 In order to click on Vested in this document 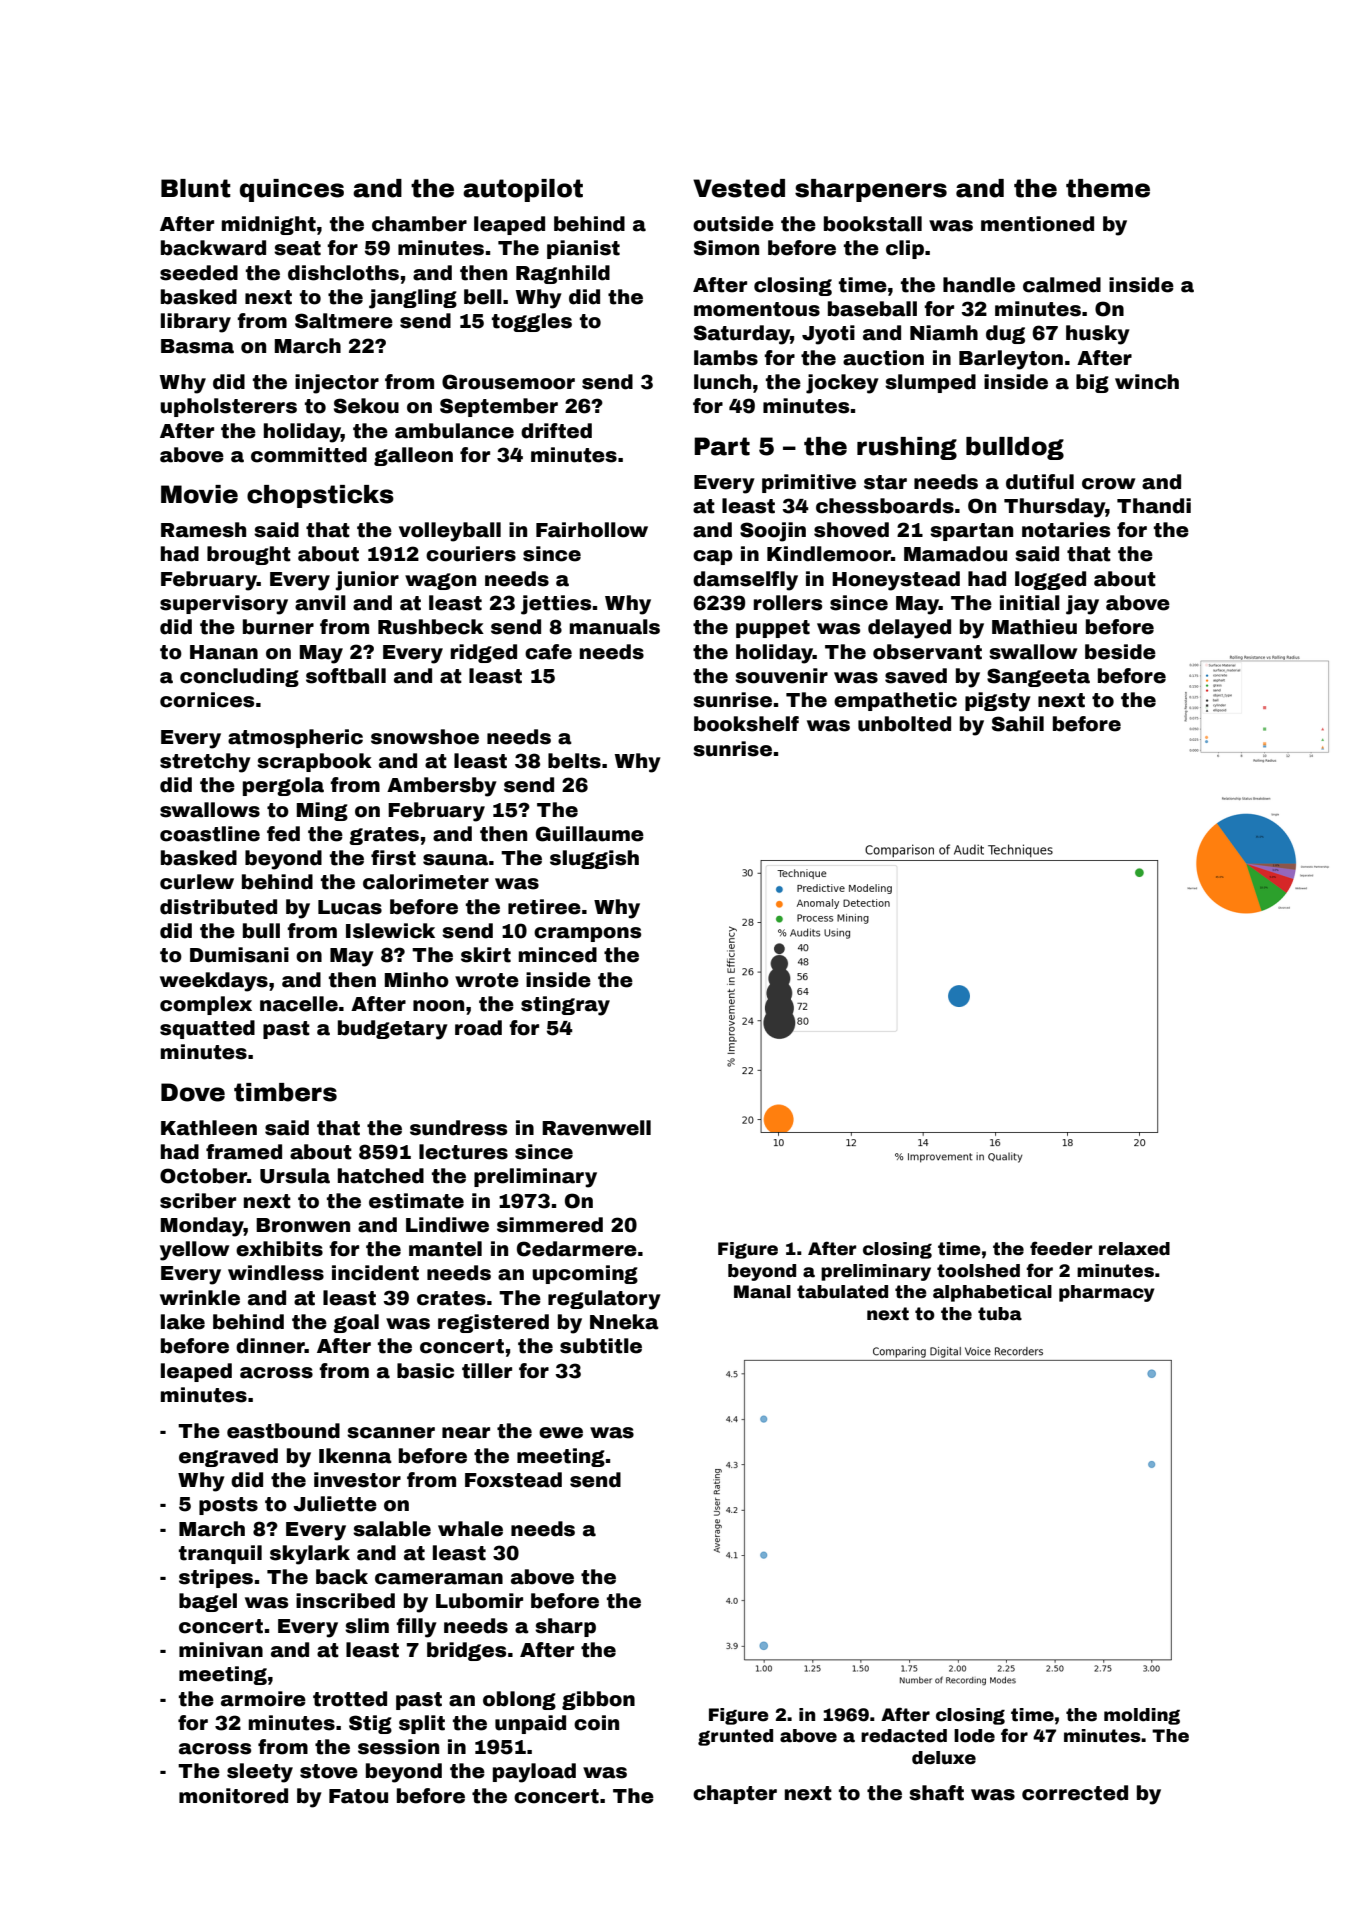, I will do `click(739, 188)`.
